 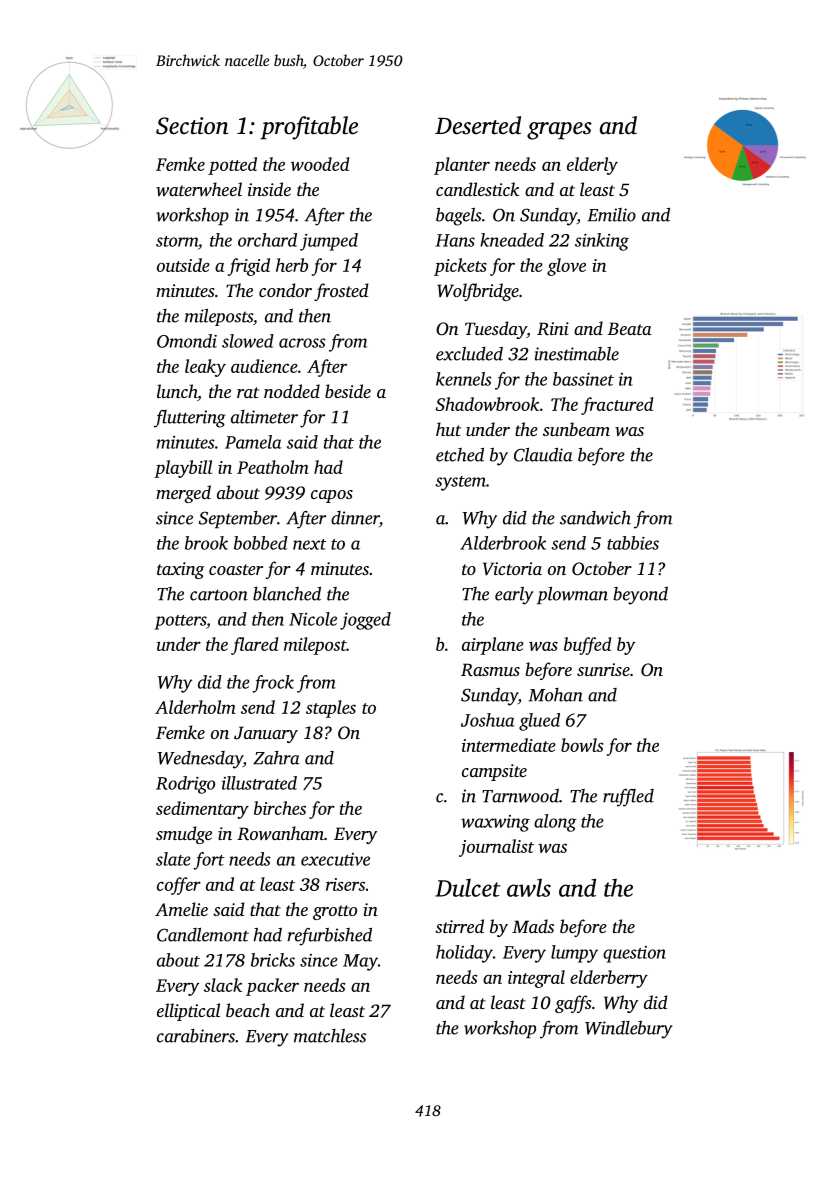 What do you see at coordinates (348, 391) in the screenshot?
I see `beside` at bounding box center [348, 391].
